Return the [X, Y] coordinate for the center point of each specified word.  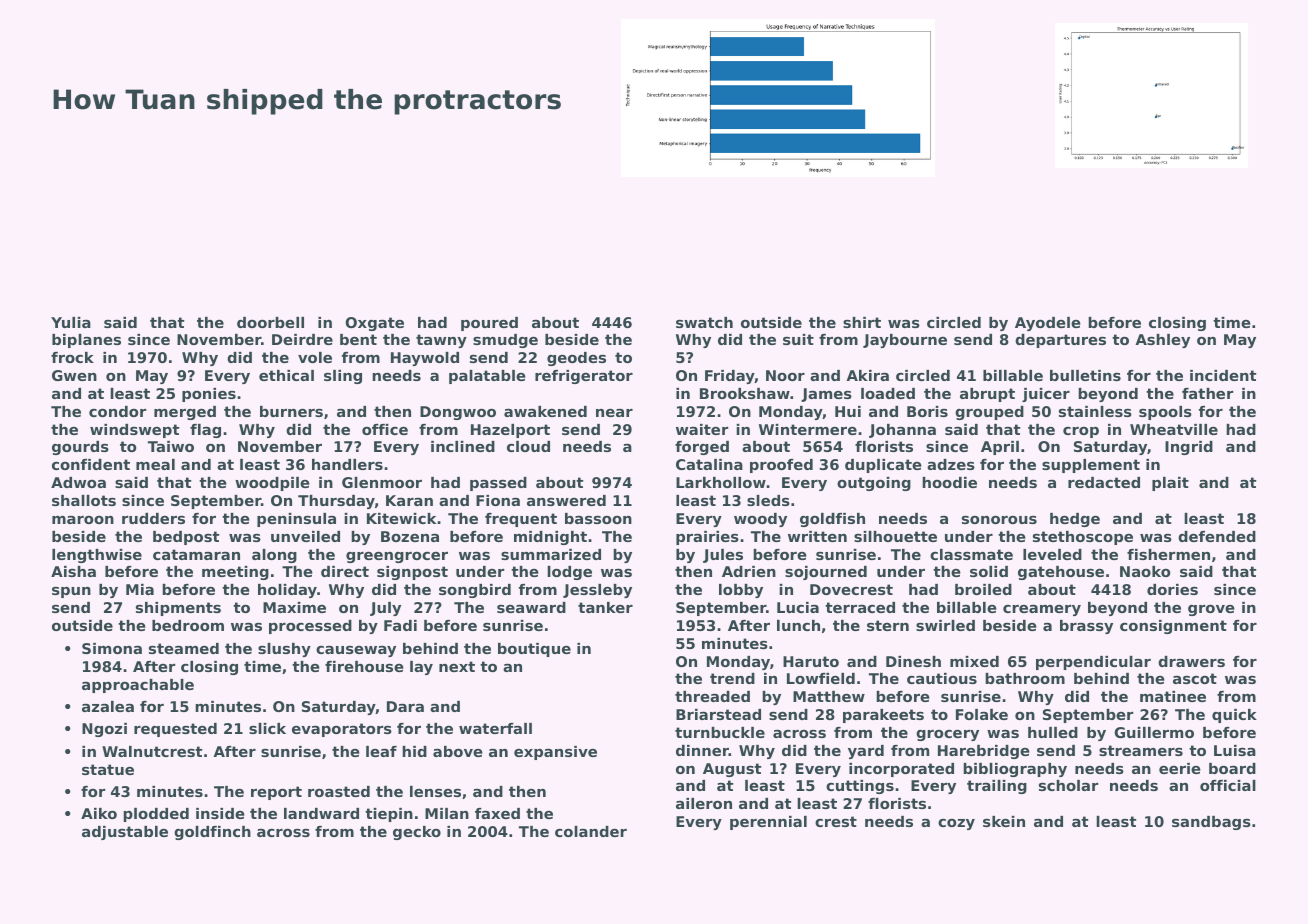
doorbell [270, 322]
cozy [956, 824]
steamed [184, 648]
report [276, 793]
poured [489, 324]
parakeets [883, 716]
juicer [1046, 395]
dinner [702, 750]
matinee [1173, 696]
